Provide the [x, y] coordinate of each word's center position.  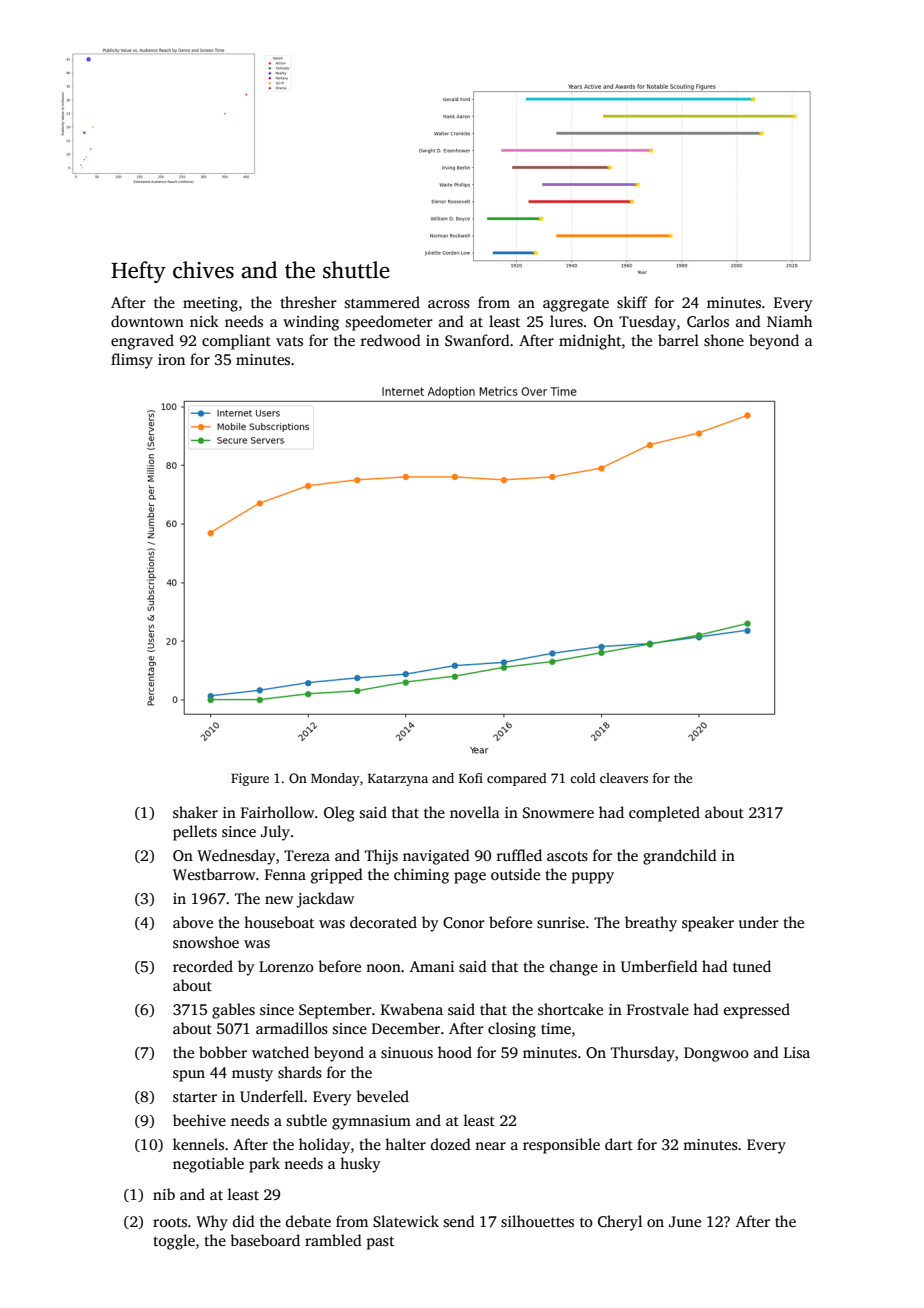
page [470, 878]
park [264, 1165]
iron [171, 359]
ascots [567, 856]
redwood [391, 340]
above [193, 922]
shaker [195, 812]
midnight [590, 342]
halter [405, 1144]
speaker [708, 924]
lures [566, 321]
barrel [678, 340]
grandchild [680, 857]
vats [289, 341]
